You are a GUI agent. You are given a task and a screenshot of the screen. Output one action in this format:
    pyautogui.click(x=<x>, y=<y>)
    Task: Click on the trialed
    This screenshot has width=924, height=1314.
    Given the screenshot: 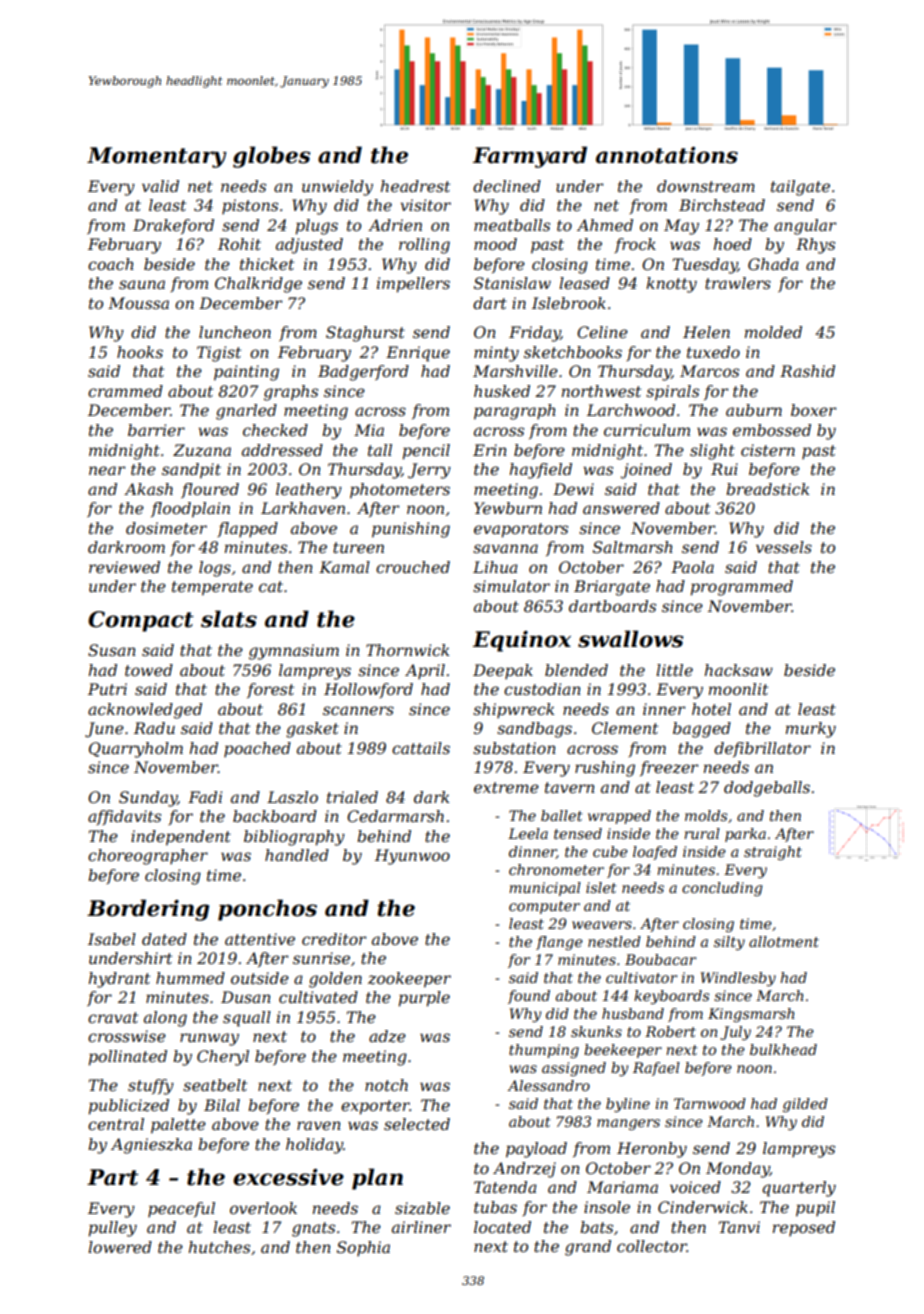 What is the action you would take?
    pyautogui.click(x=352, y=797)
